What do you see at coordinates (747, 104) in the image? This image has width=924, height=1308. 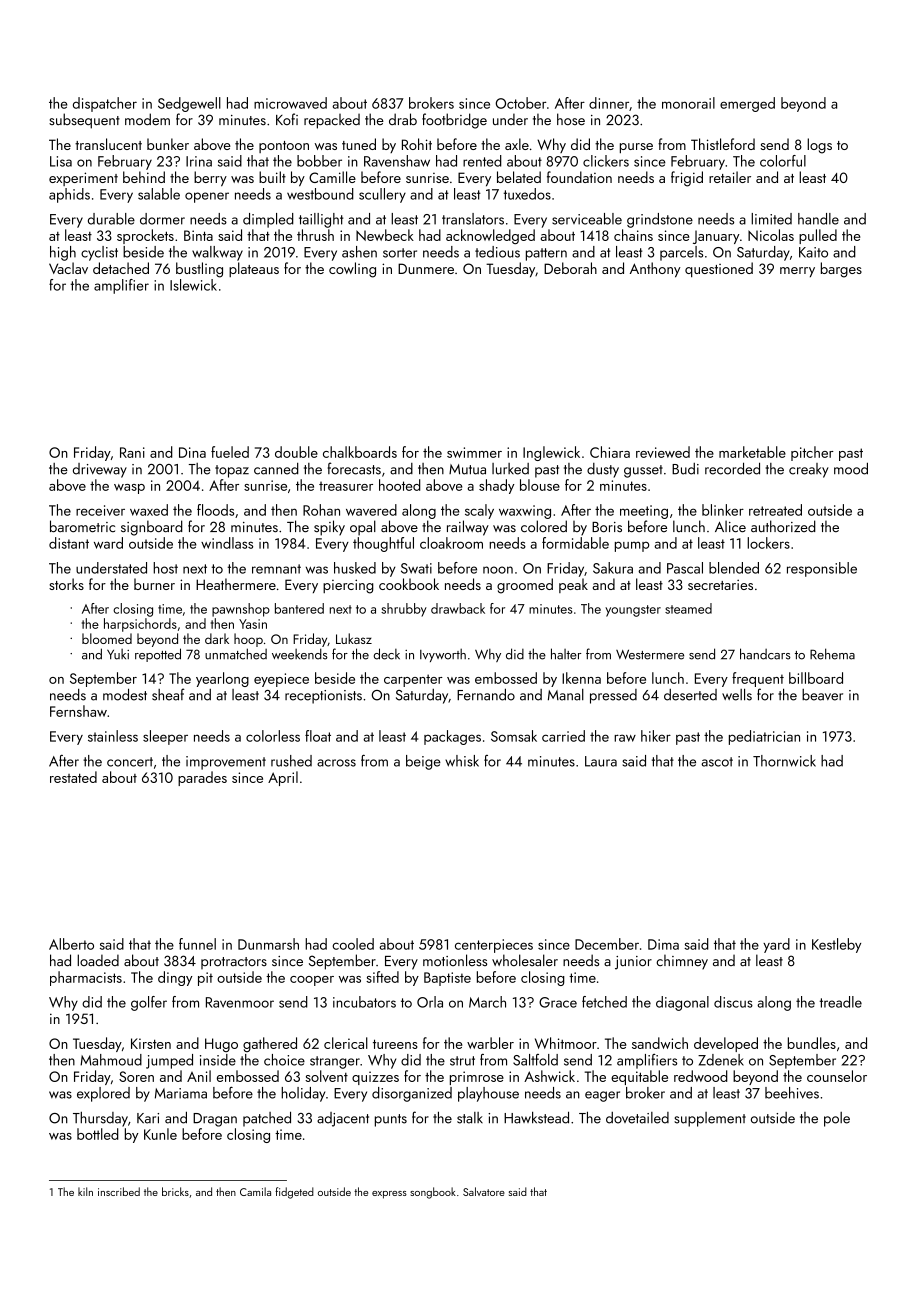 I see `emerged` at bounding box center [747, 104].
